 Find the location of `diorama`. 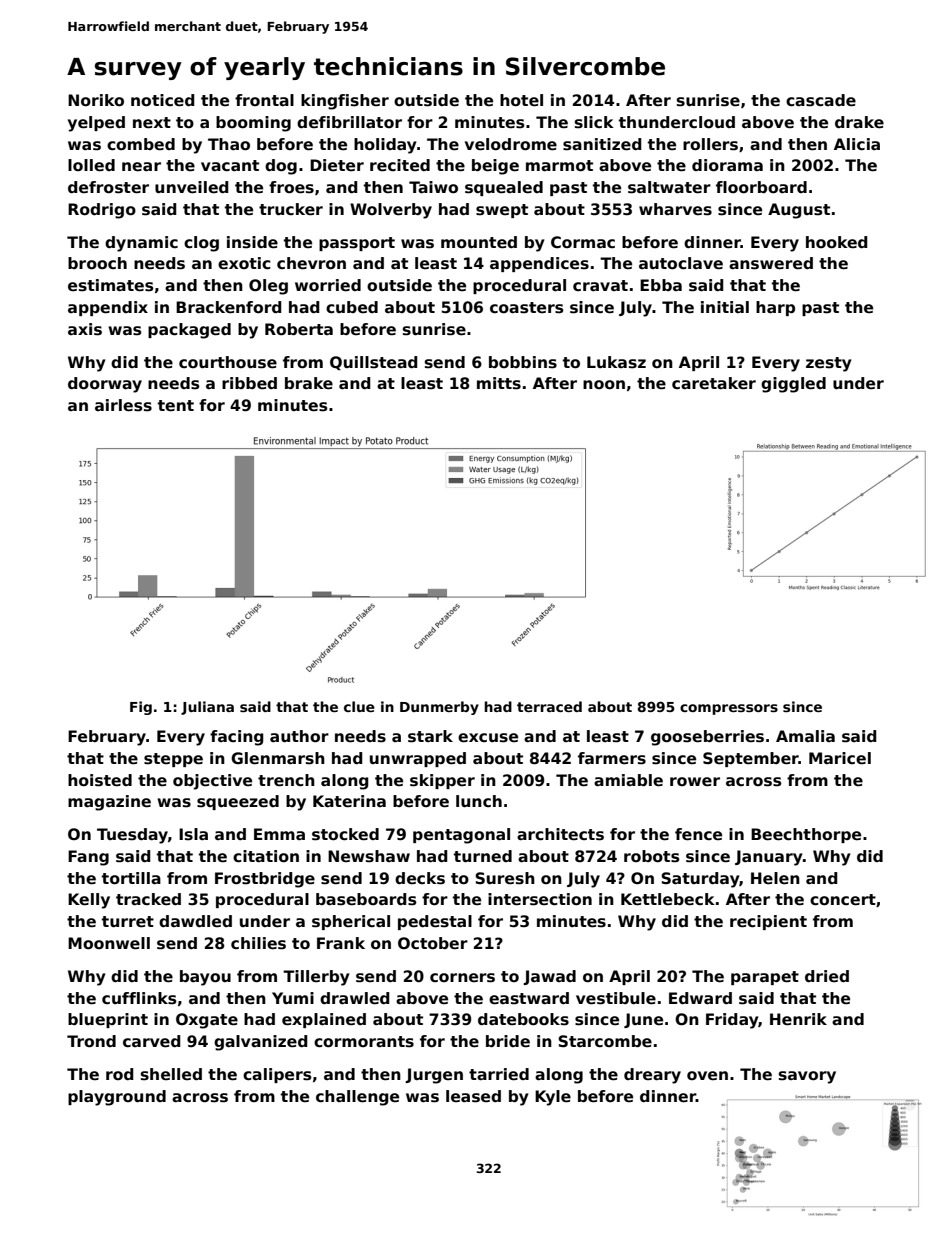

diorama is located at coordinates (727, 165).
